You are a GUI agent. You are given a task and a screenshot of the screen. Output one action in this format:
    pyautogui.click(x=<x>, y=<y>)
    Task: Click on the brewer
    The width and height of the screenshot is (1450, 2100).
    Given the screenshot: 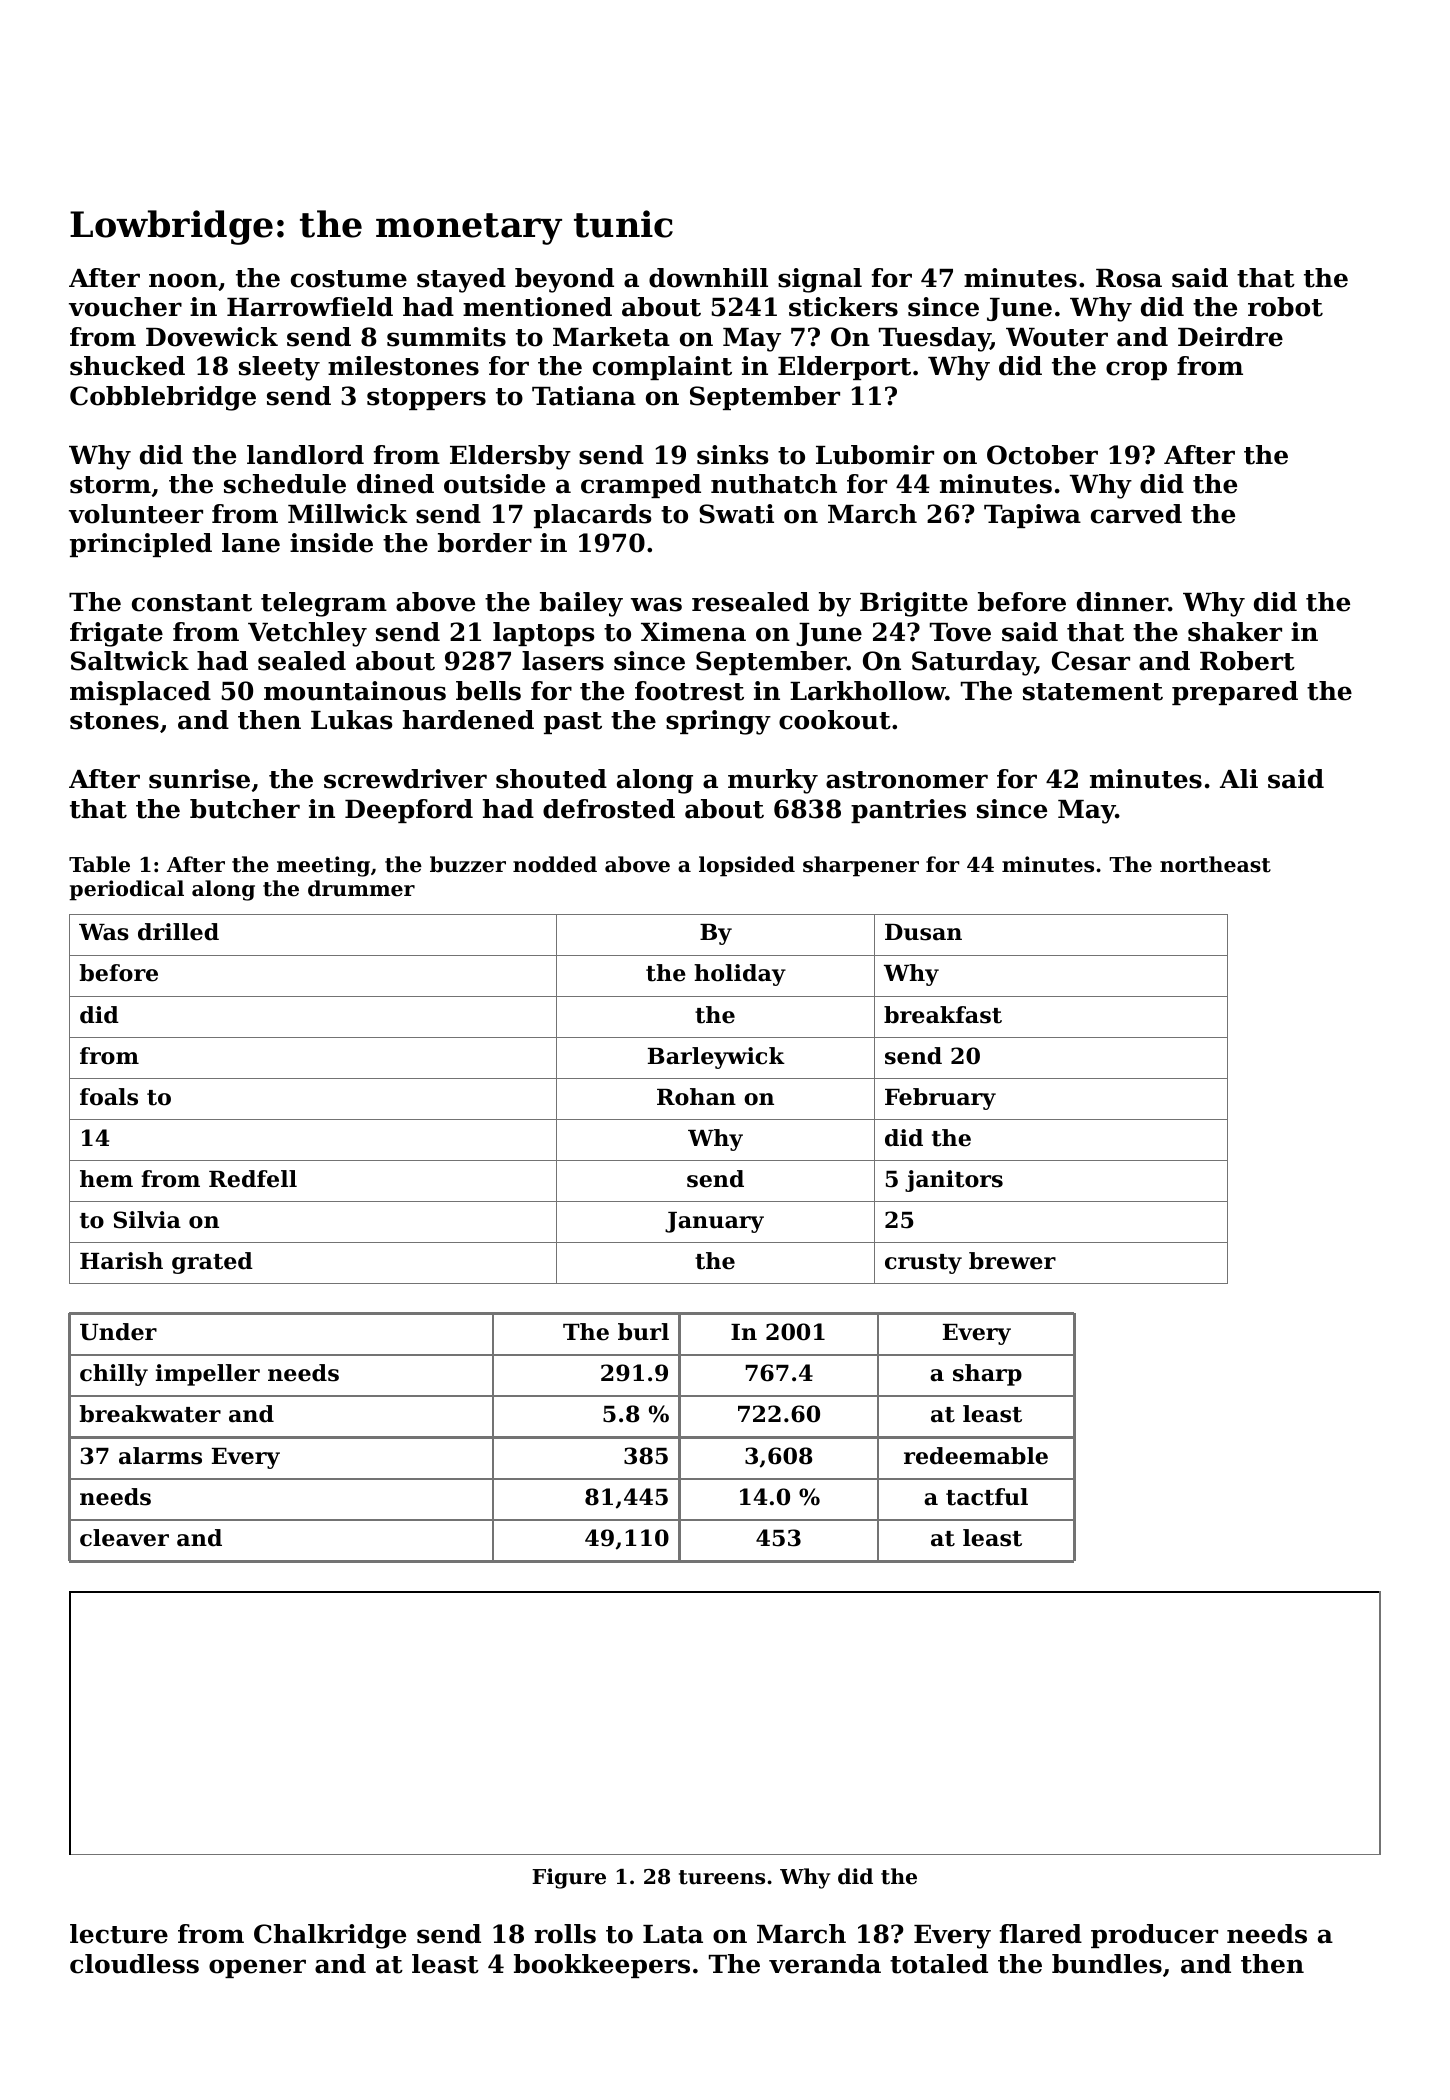 What is the action you would take?
    pyautogui.click(x=1012, y=1261)
